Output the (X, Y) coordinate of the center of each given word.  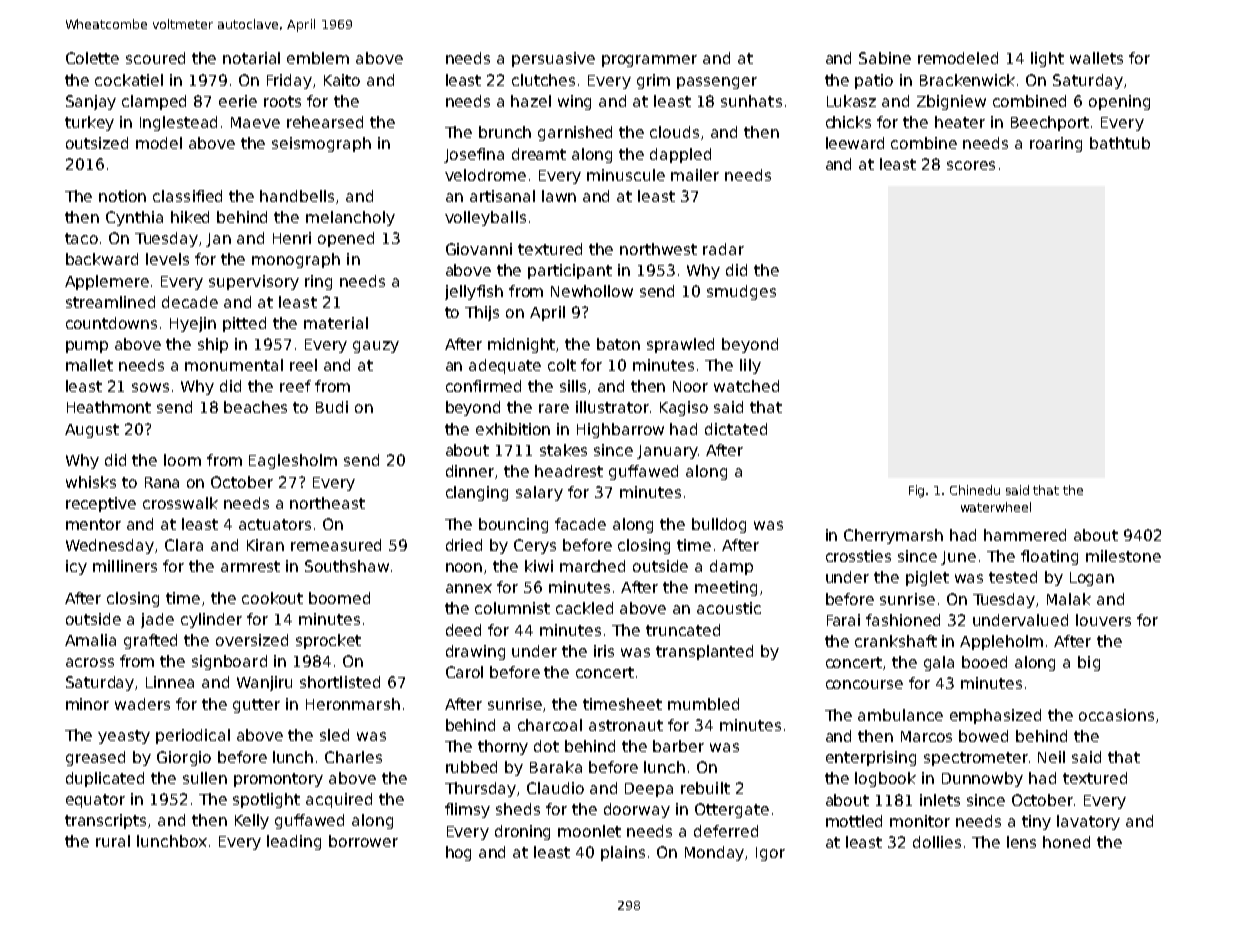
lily (750, 366)
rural (113, 841)
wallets (1096, 58)
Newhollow (592, 291)
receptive (101, 504)
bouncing (513, 525)
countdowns (111, 323)
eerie (238, 101)
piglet (927, 578)
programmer (649, 61)
